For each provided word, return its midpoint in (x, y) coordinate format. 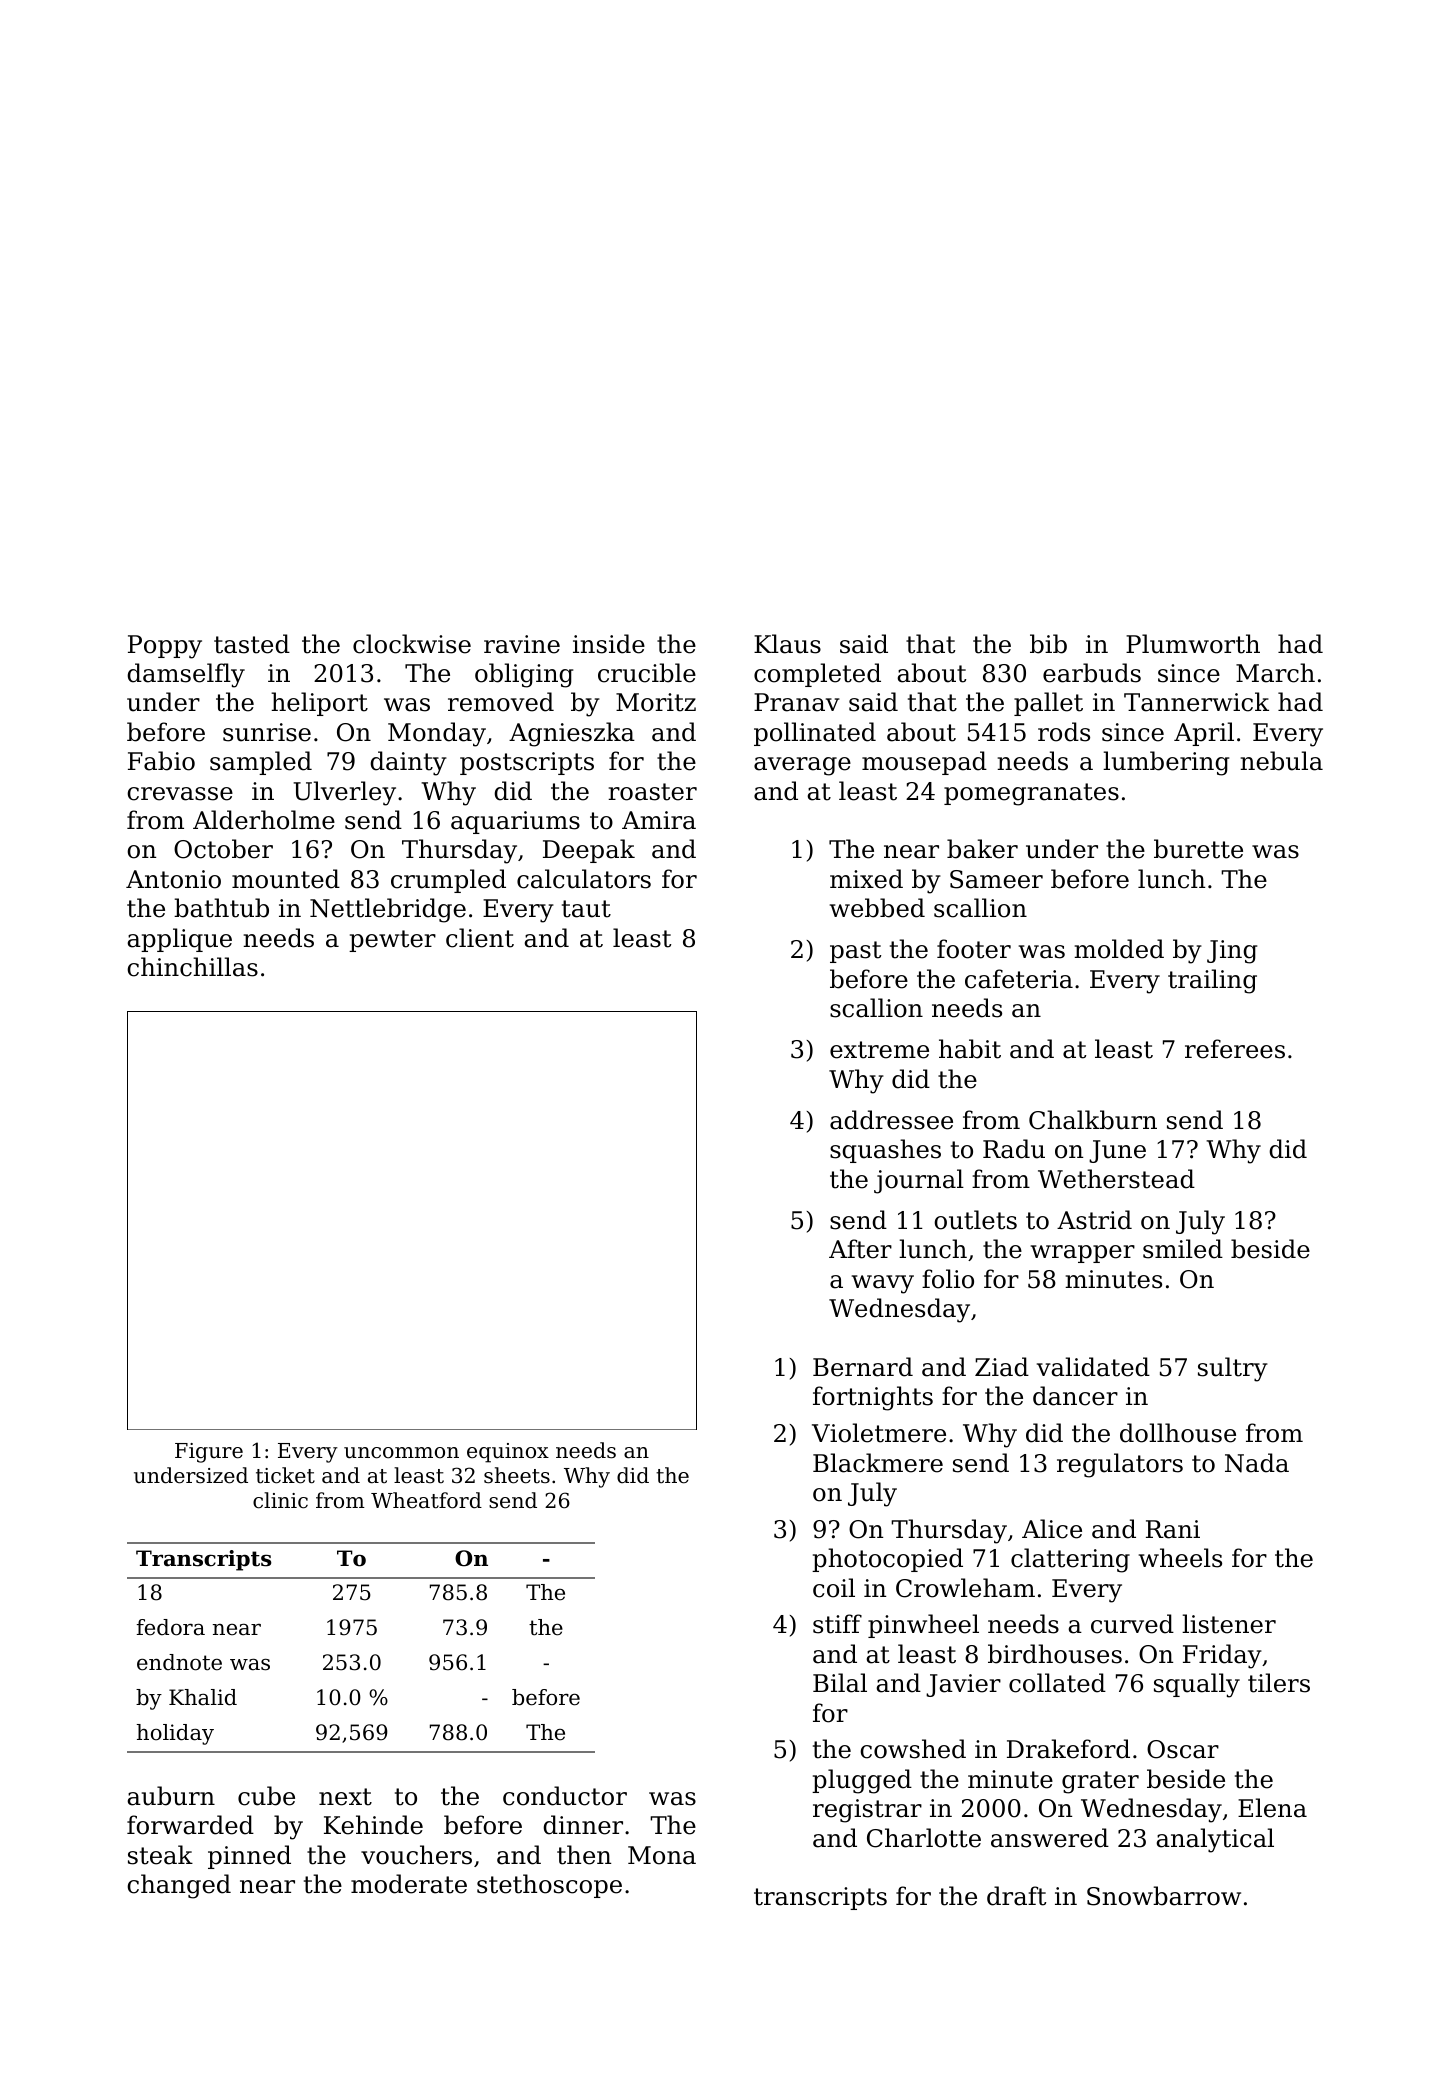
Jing (1232, 952)
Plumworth (1193, 644)
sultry (1233, 1369)
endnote (179, 1662)
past (855, 952)
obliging (524, 675)
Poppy (165, 647)
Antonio (173, 879)
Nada (1257, 1463)
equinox (508, 1453)
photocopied (887, 1560)
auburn (171, 1796)
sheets (517, 1475)
